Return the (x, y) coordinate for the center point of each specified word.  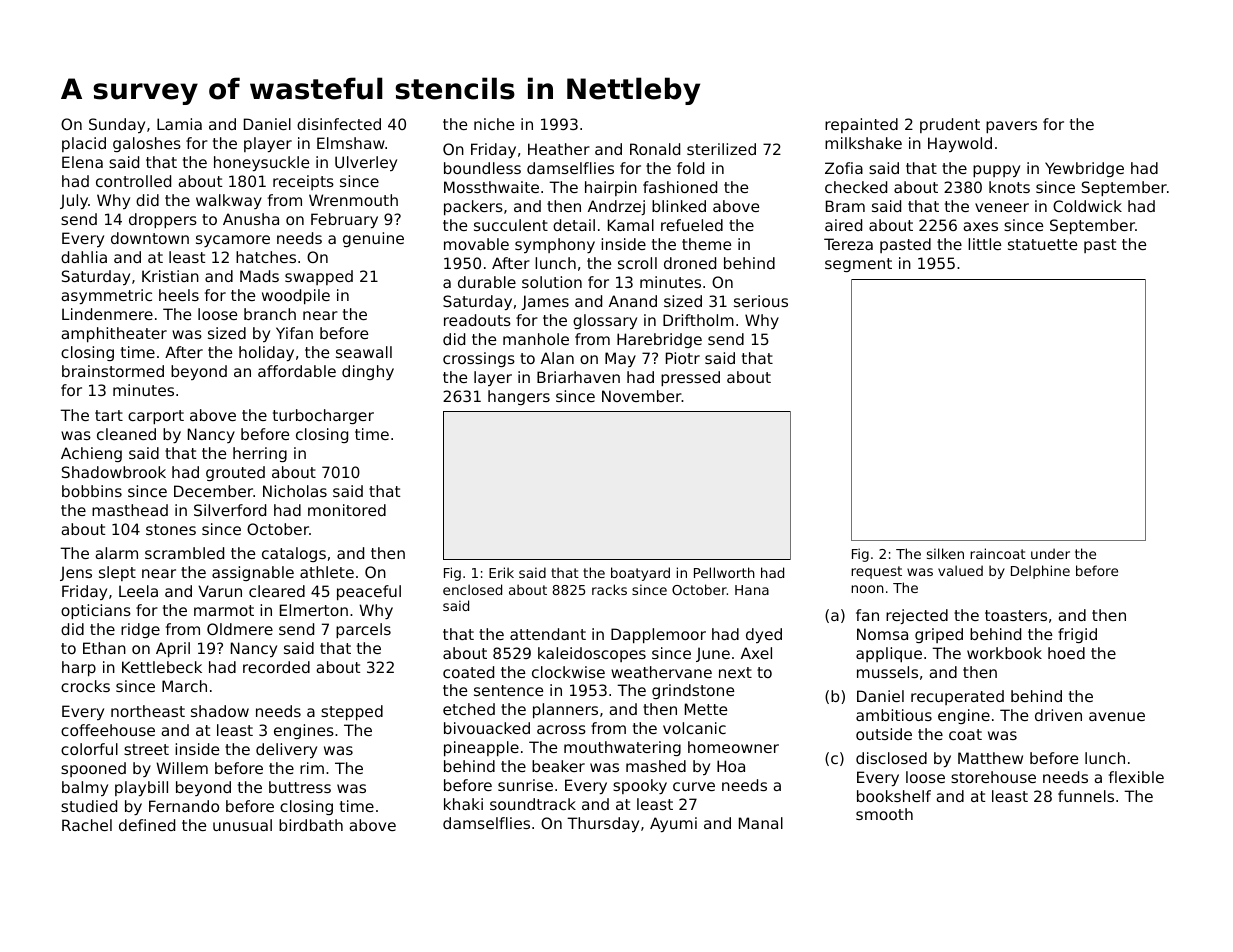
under (1050, 553)
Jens (76, 573)
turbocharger (323, 416)
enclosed (472, 589)
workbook (1004, 653)
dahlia (84, 257)
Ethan (104, 648)
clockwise (568, 672)
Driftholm (698, 320)
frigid (1077, 635)
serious (761, 301)
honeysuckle (261, 163)
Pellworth (724, 572)
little (984, 244)
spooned (93, 769)
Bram (845, 206)
